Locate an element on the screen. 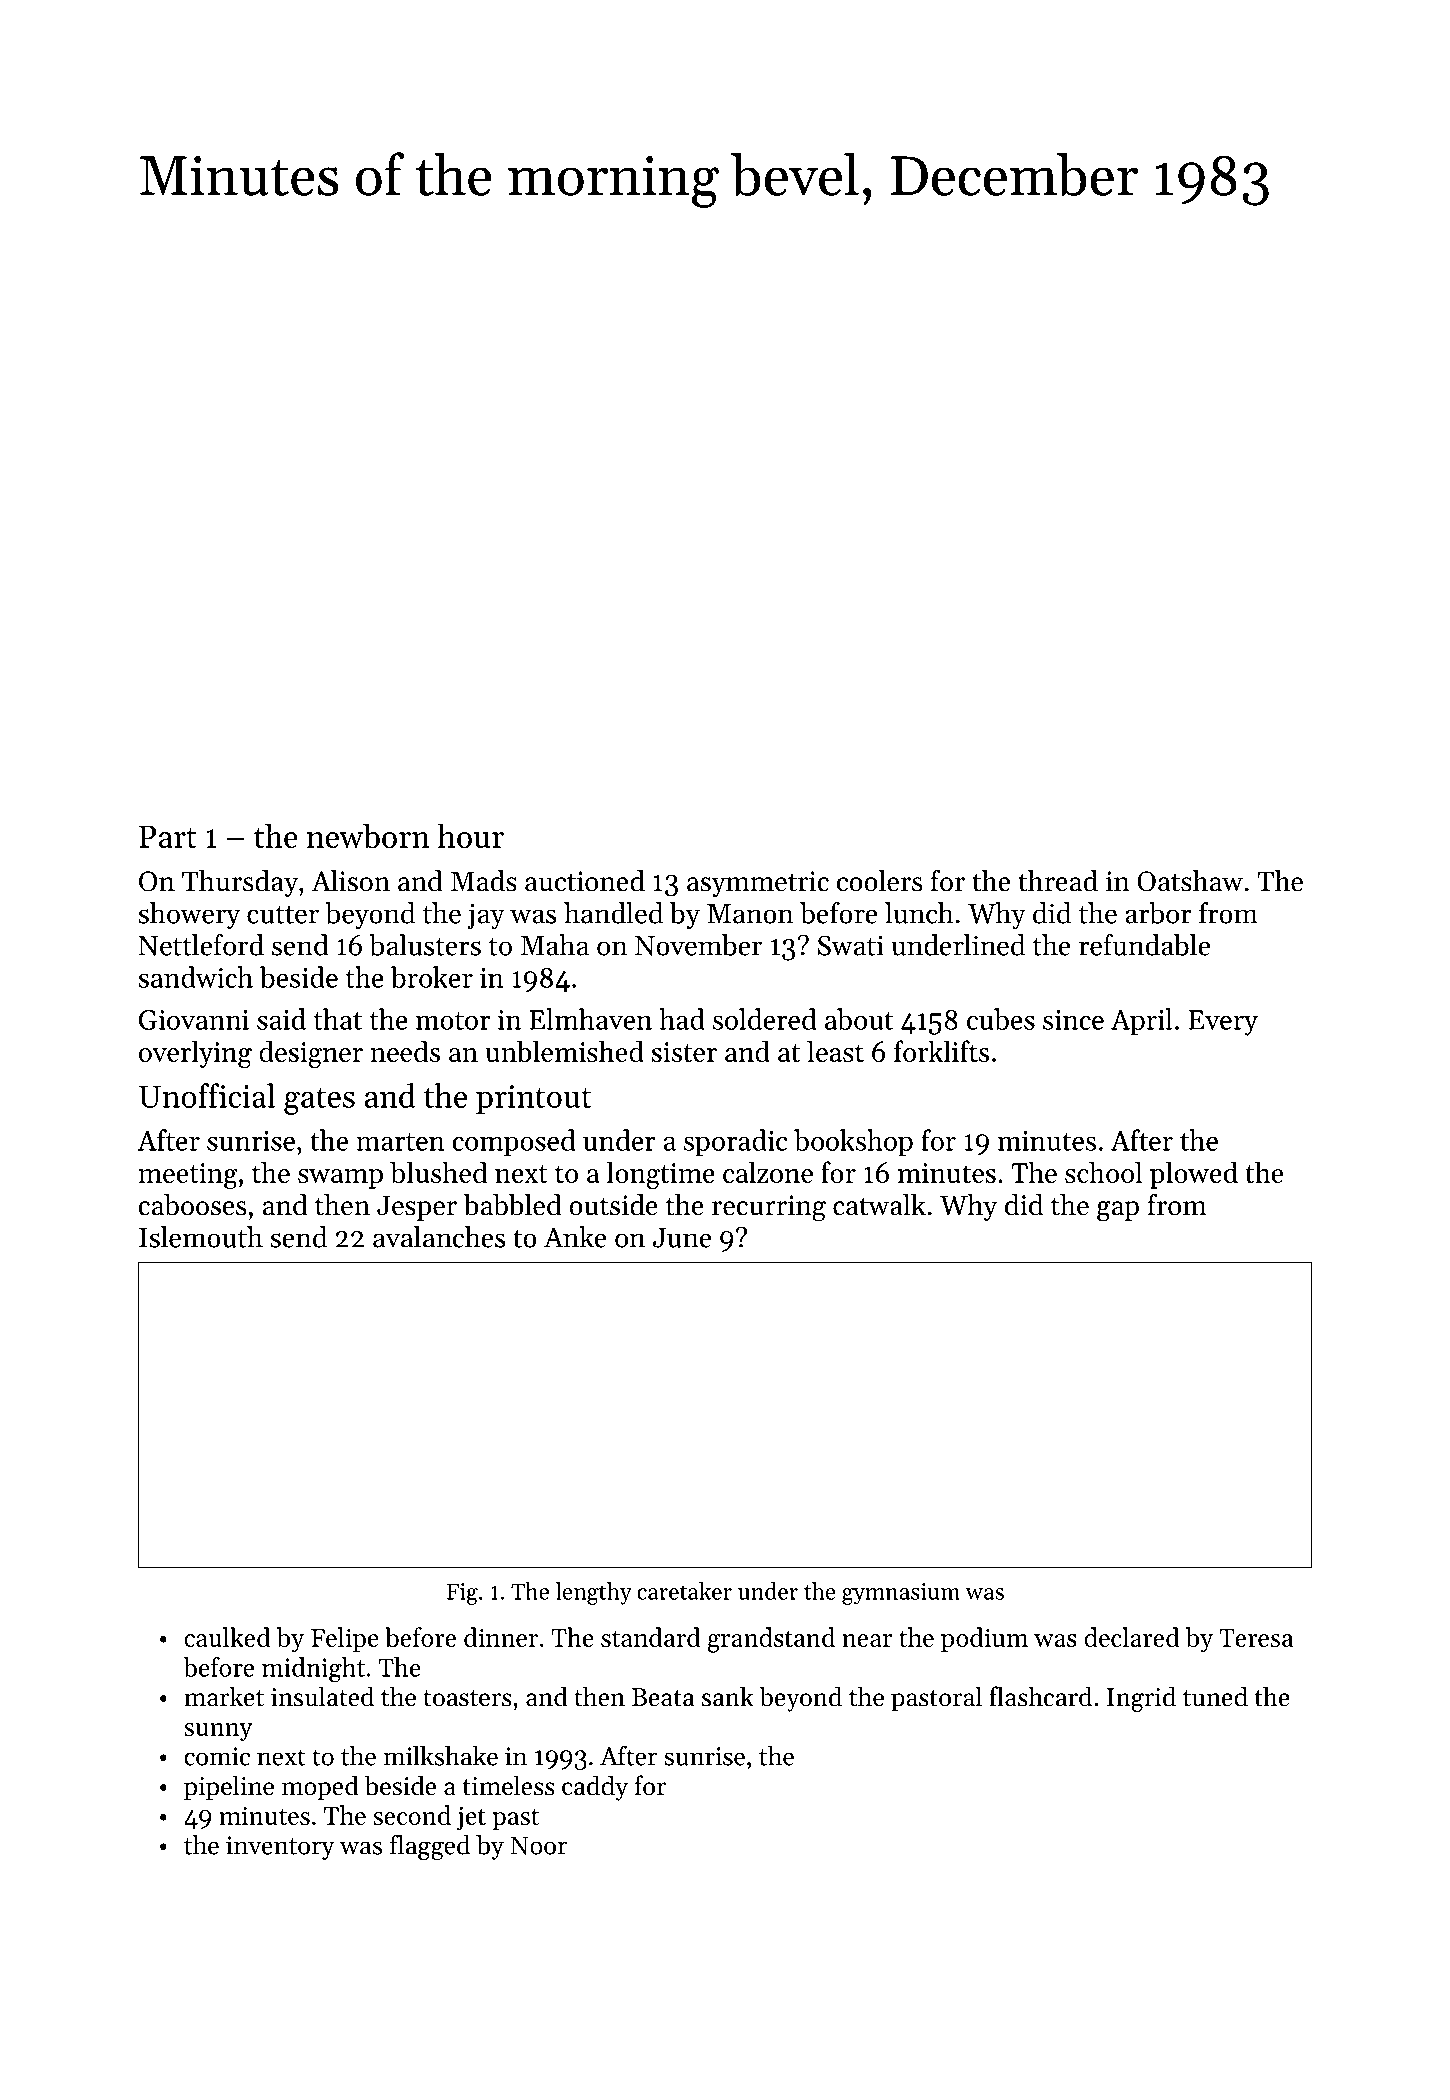  school is located at coordinates (1103, 1172).
